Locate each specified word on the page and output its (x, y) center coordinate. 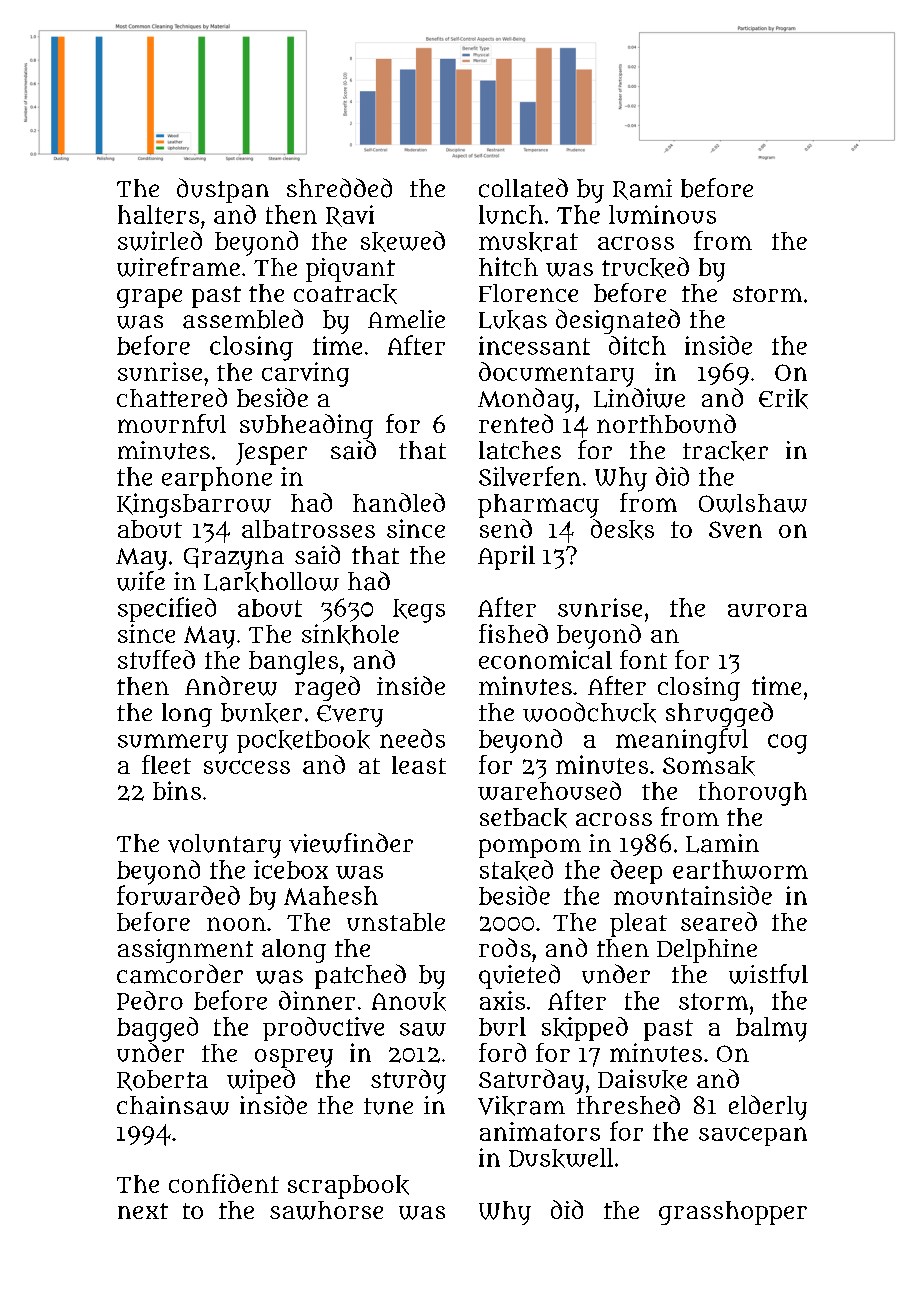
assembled (243, 319)
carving (305, 374)
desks (622, 529)
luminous (662, 214)
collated (523, 188)
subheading (306, 426)
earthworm (740, 869)
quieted (519, 976)
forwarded (178, 895)
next (143, 1211)
